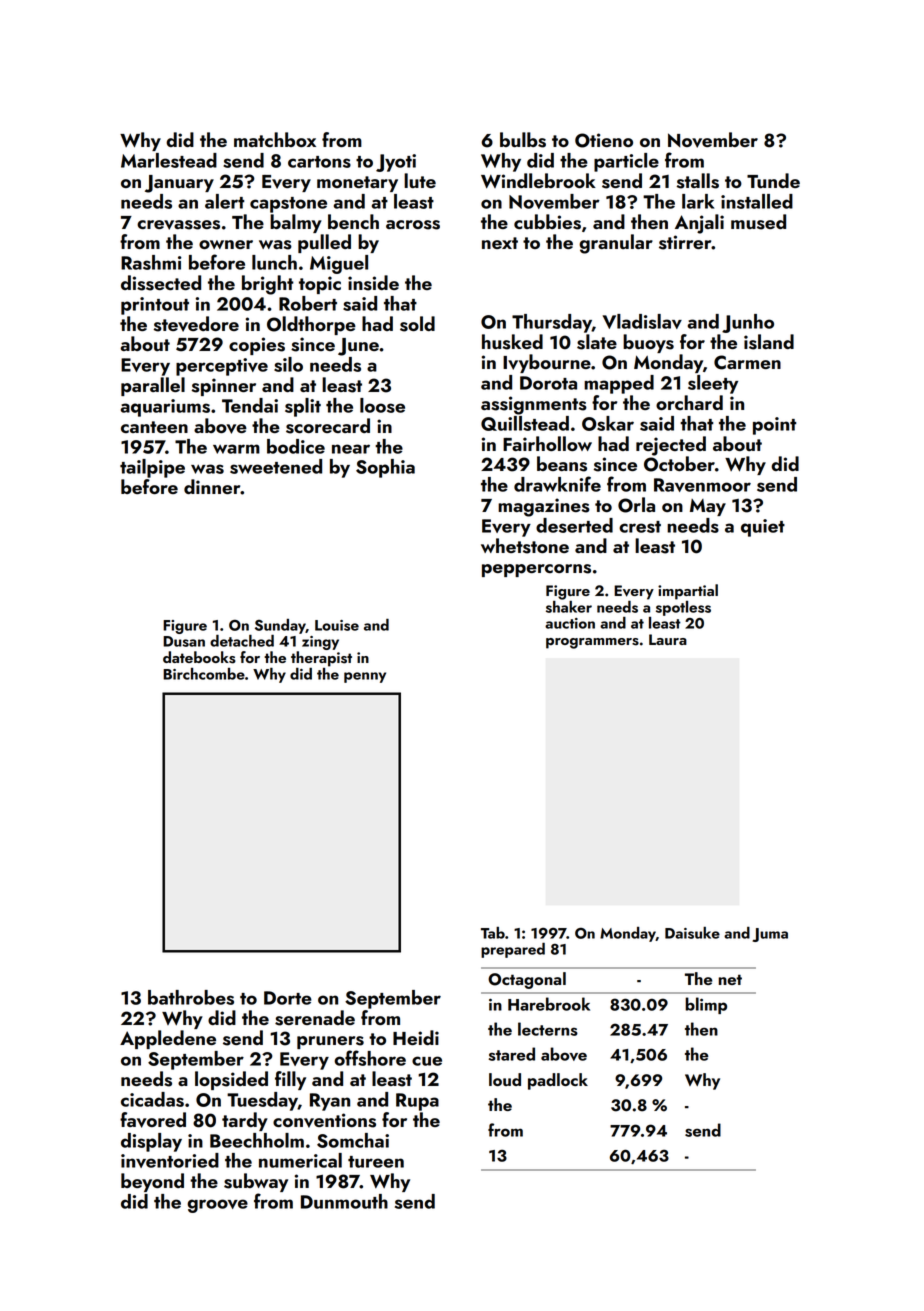  What do you see at coordinates (552, 323) in the screenshot?
I see `Thursday` at bounding box center [552, 323].
